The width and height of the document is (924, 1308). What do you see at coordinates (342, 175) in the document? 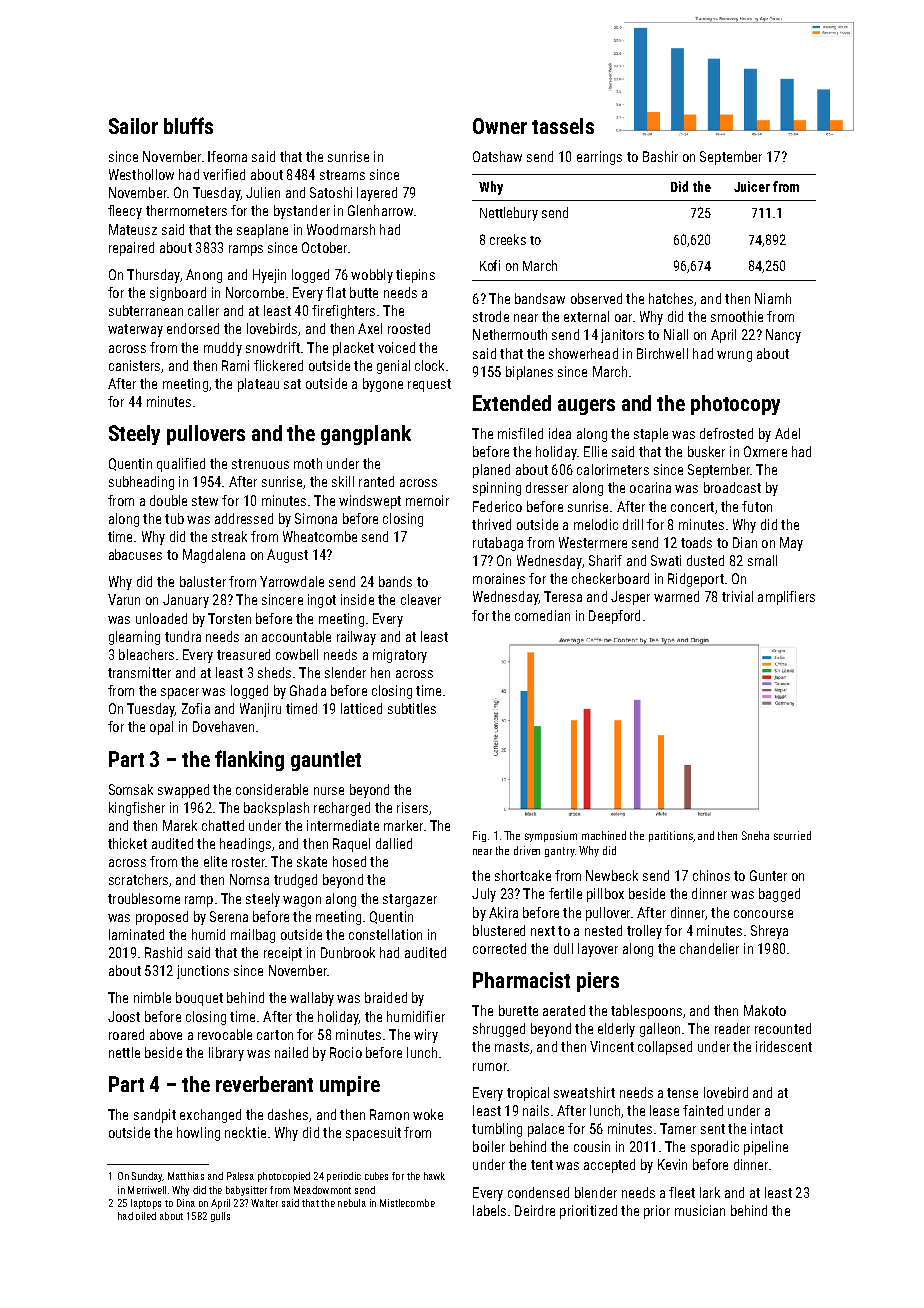
I see `streams` at bounding box center [342, 175].
